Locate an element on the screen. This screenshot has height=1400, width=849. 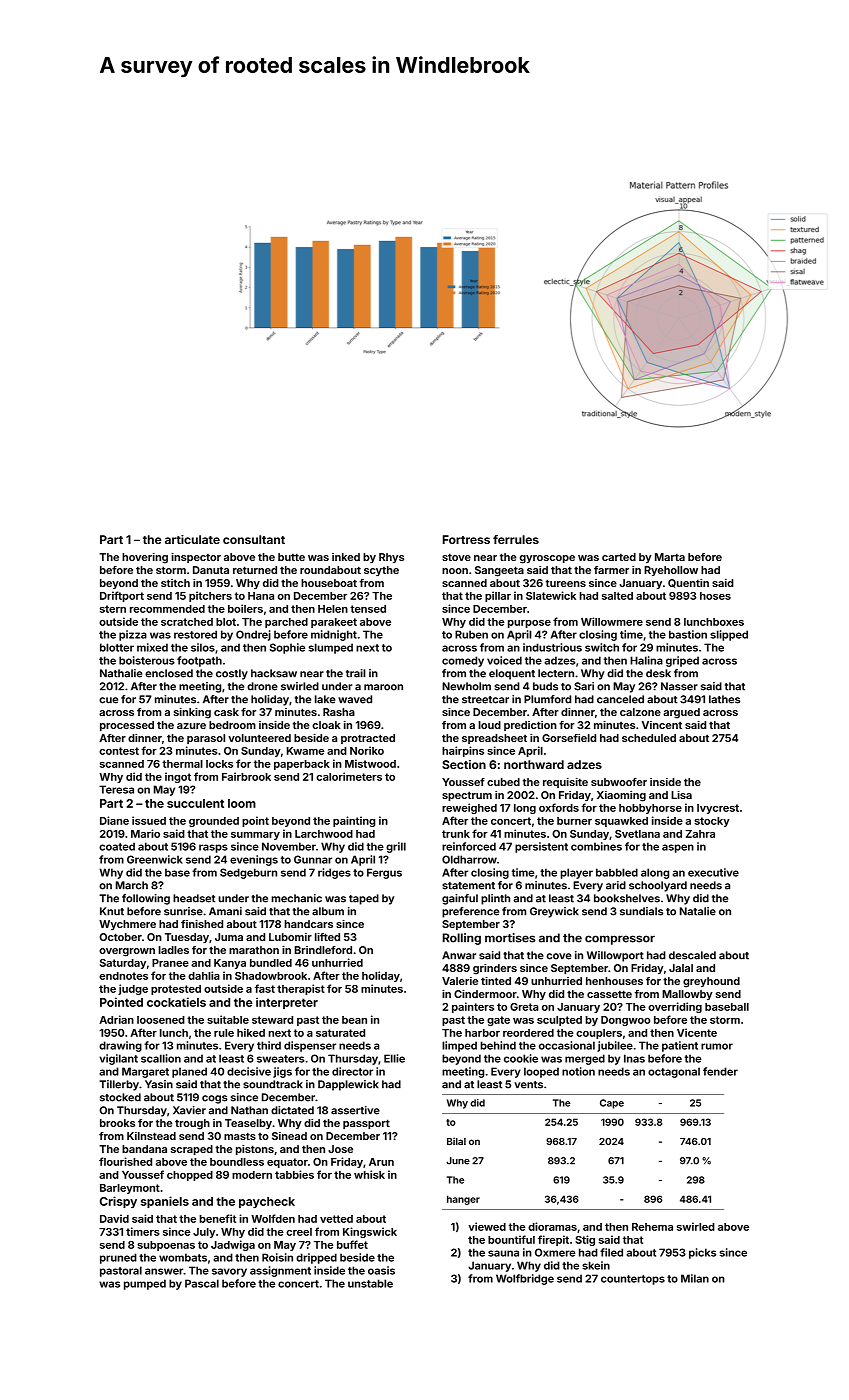
Cape is located at coordinates (612, 1104).
